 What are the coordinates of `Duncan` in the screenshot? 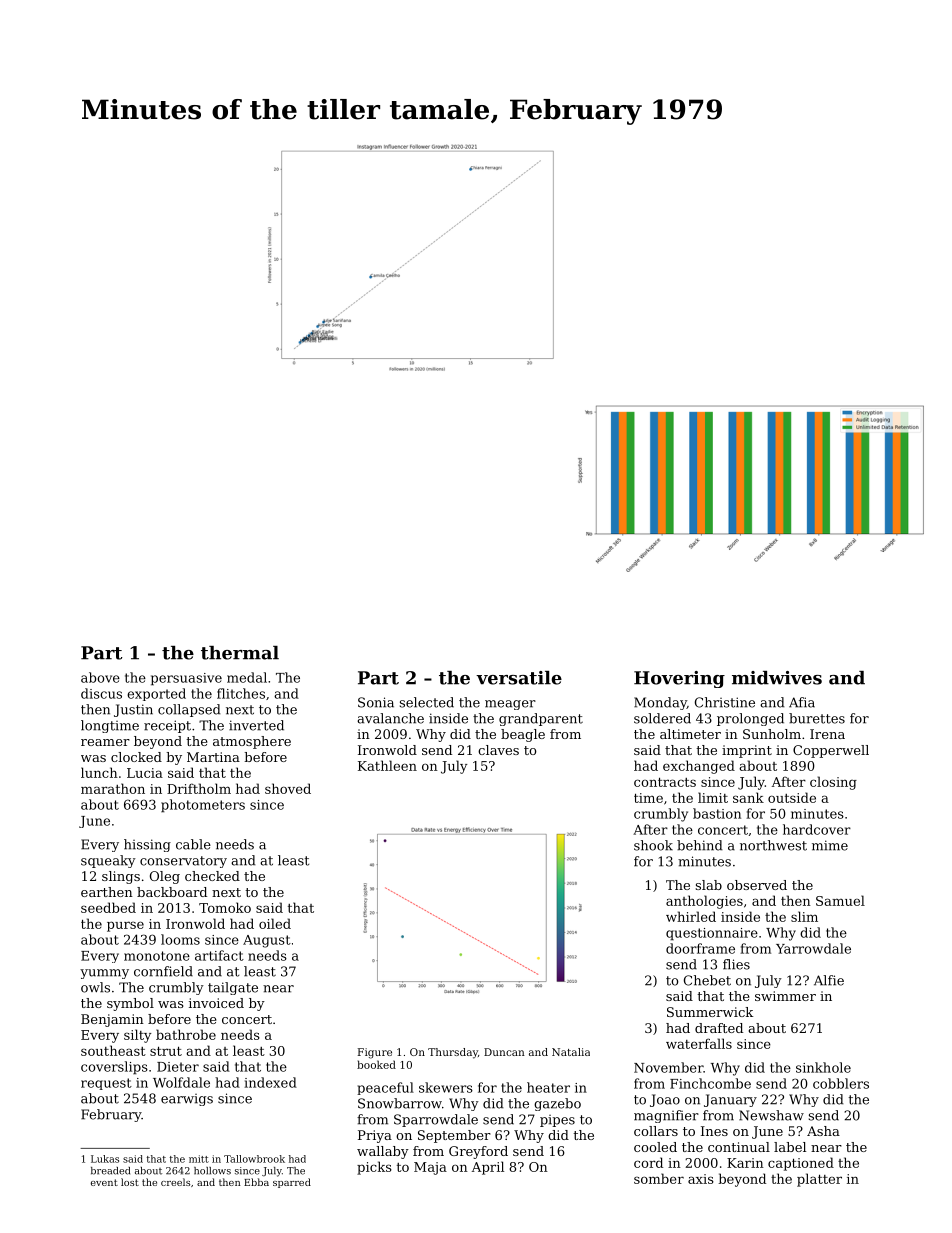 It's located at (504, 1052).
